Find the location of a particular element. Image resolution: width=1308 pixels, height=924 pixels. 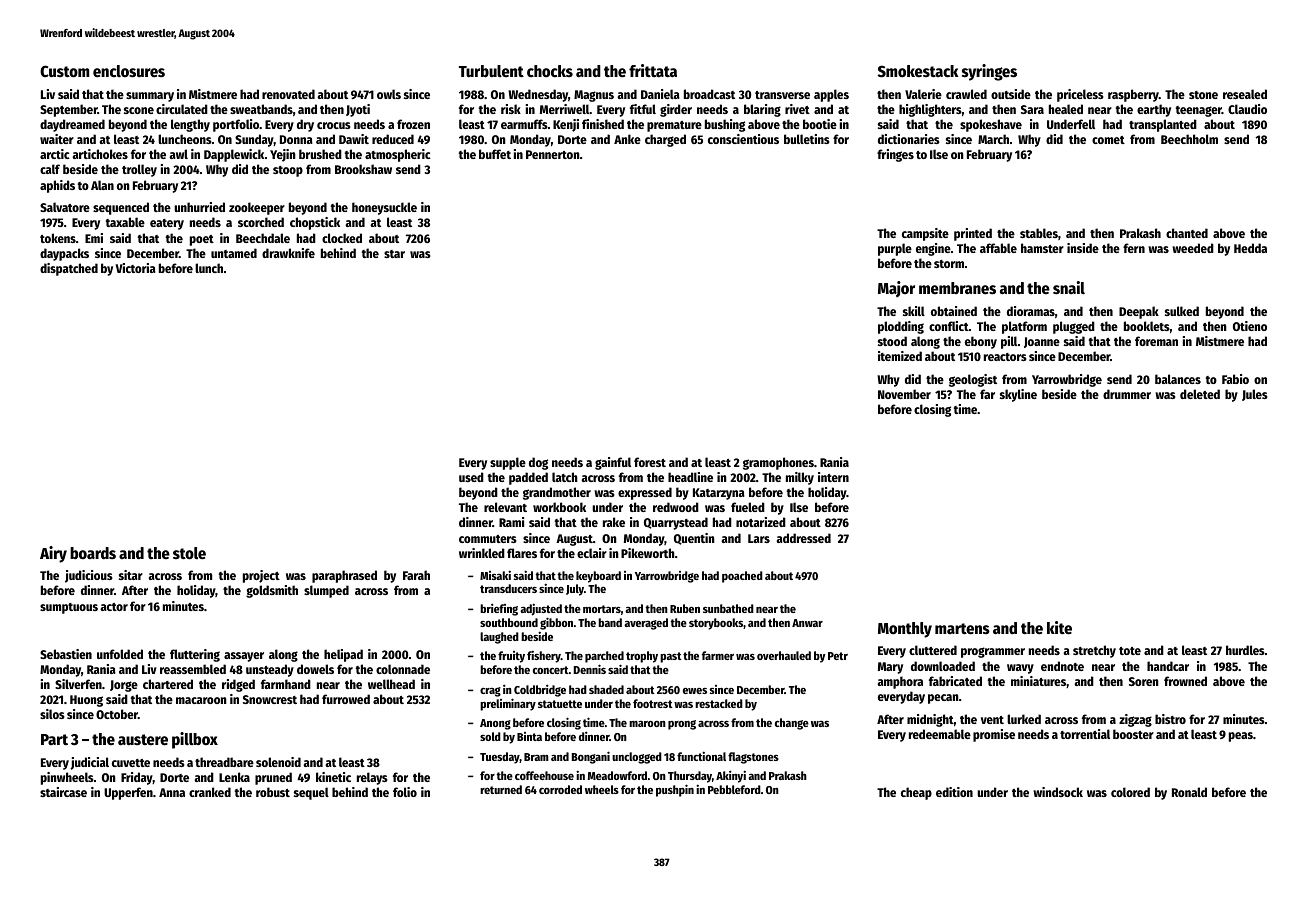

cuvette is located at coordinates (131, 763).
